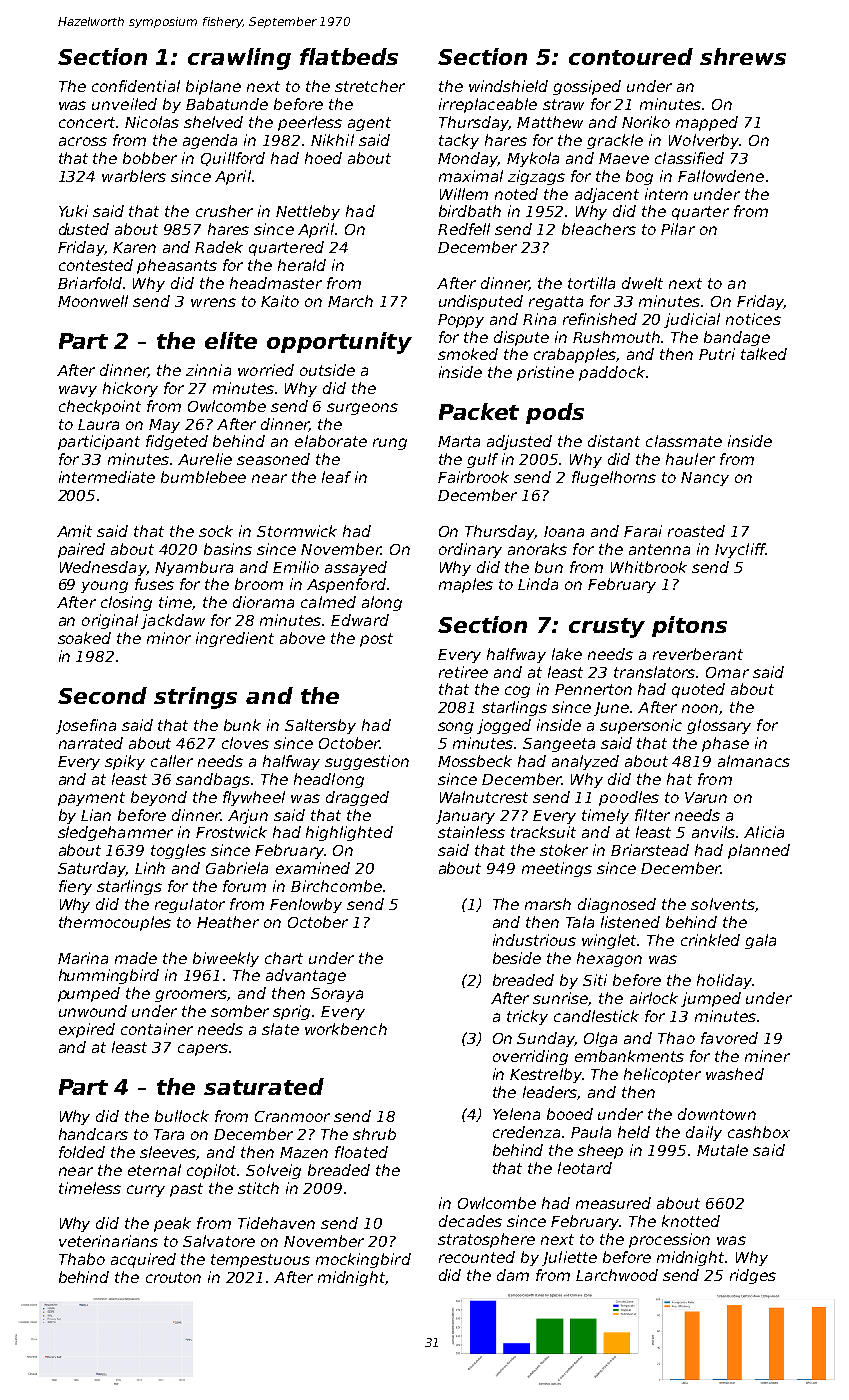  Describe the element at coordinates (722, 1150) in the image. I see `Mutale` at that location.
